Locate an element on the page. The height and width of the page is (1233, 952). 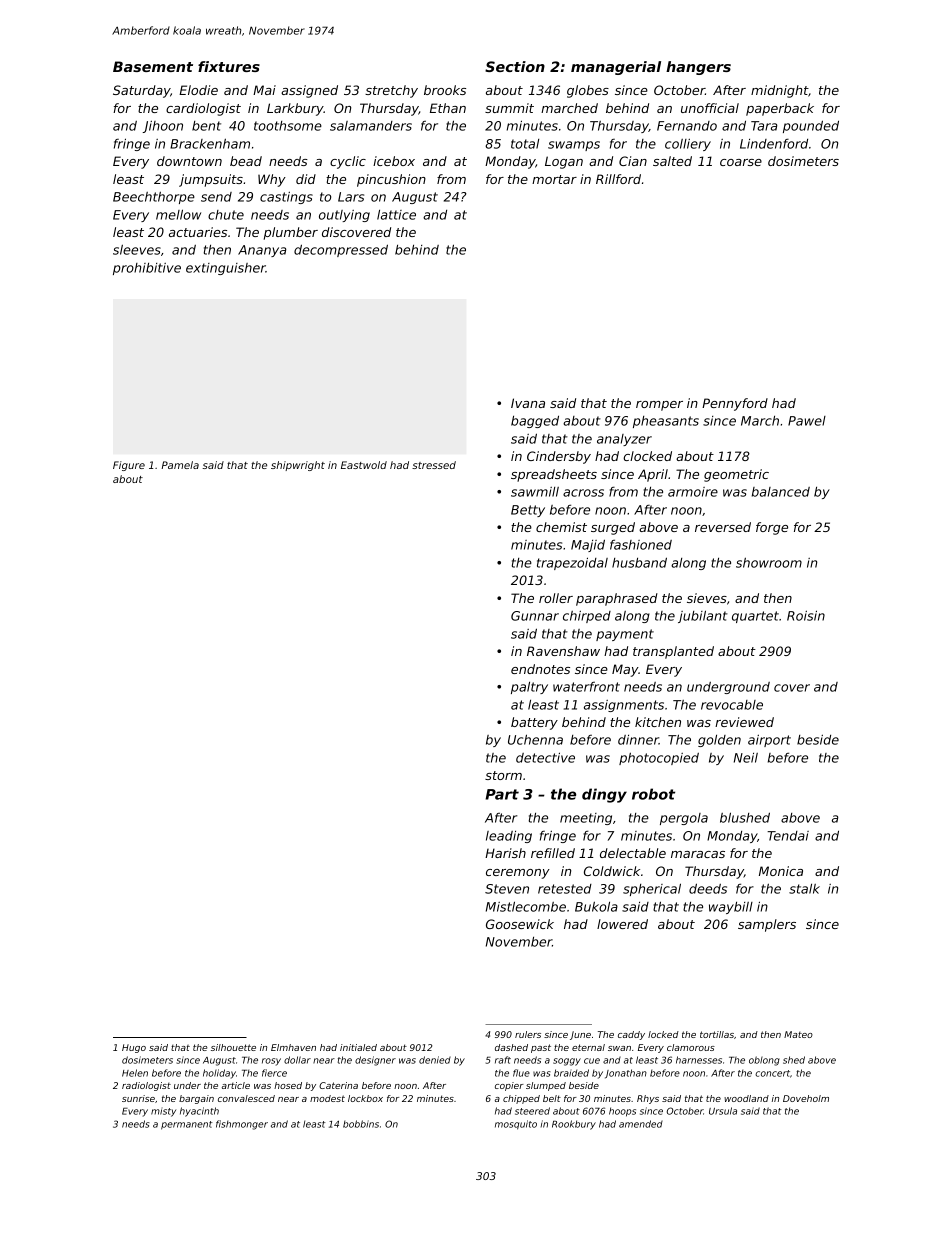
decompressed is located at coordinates (341, 250).
